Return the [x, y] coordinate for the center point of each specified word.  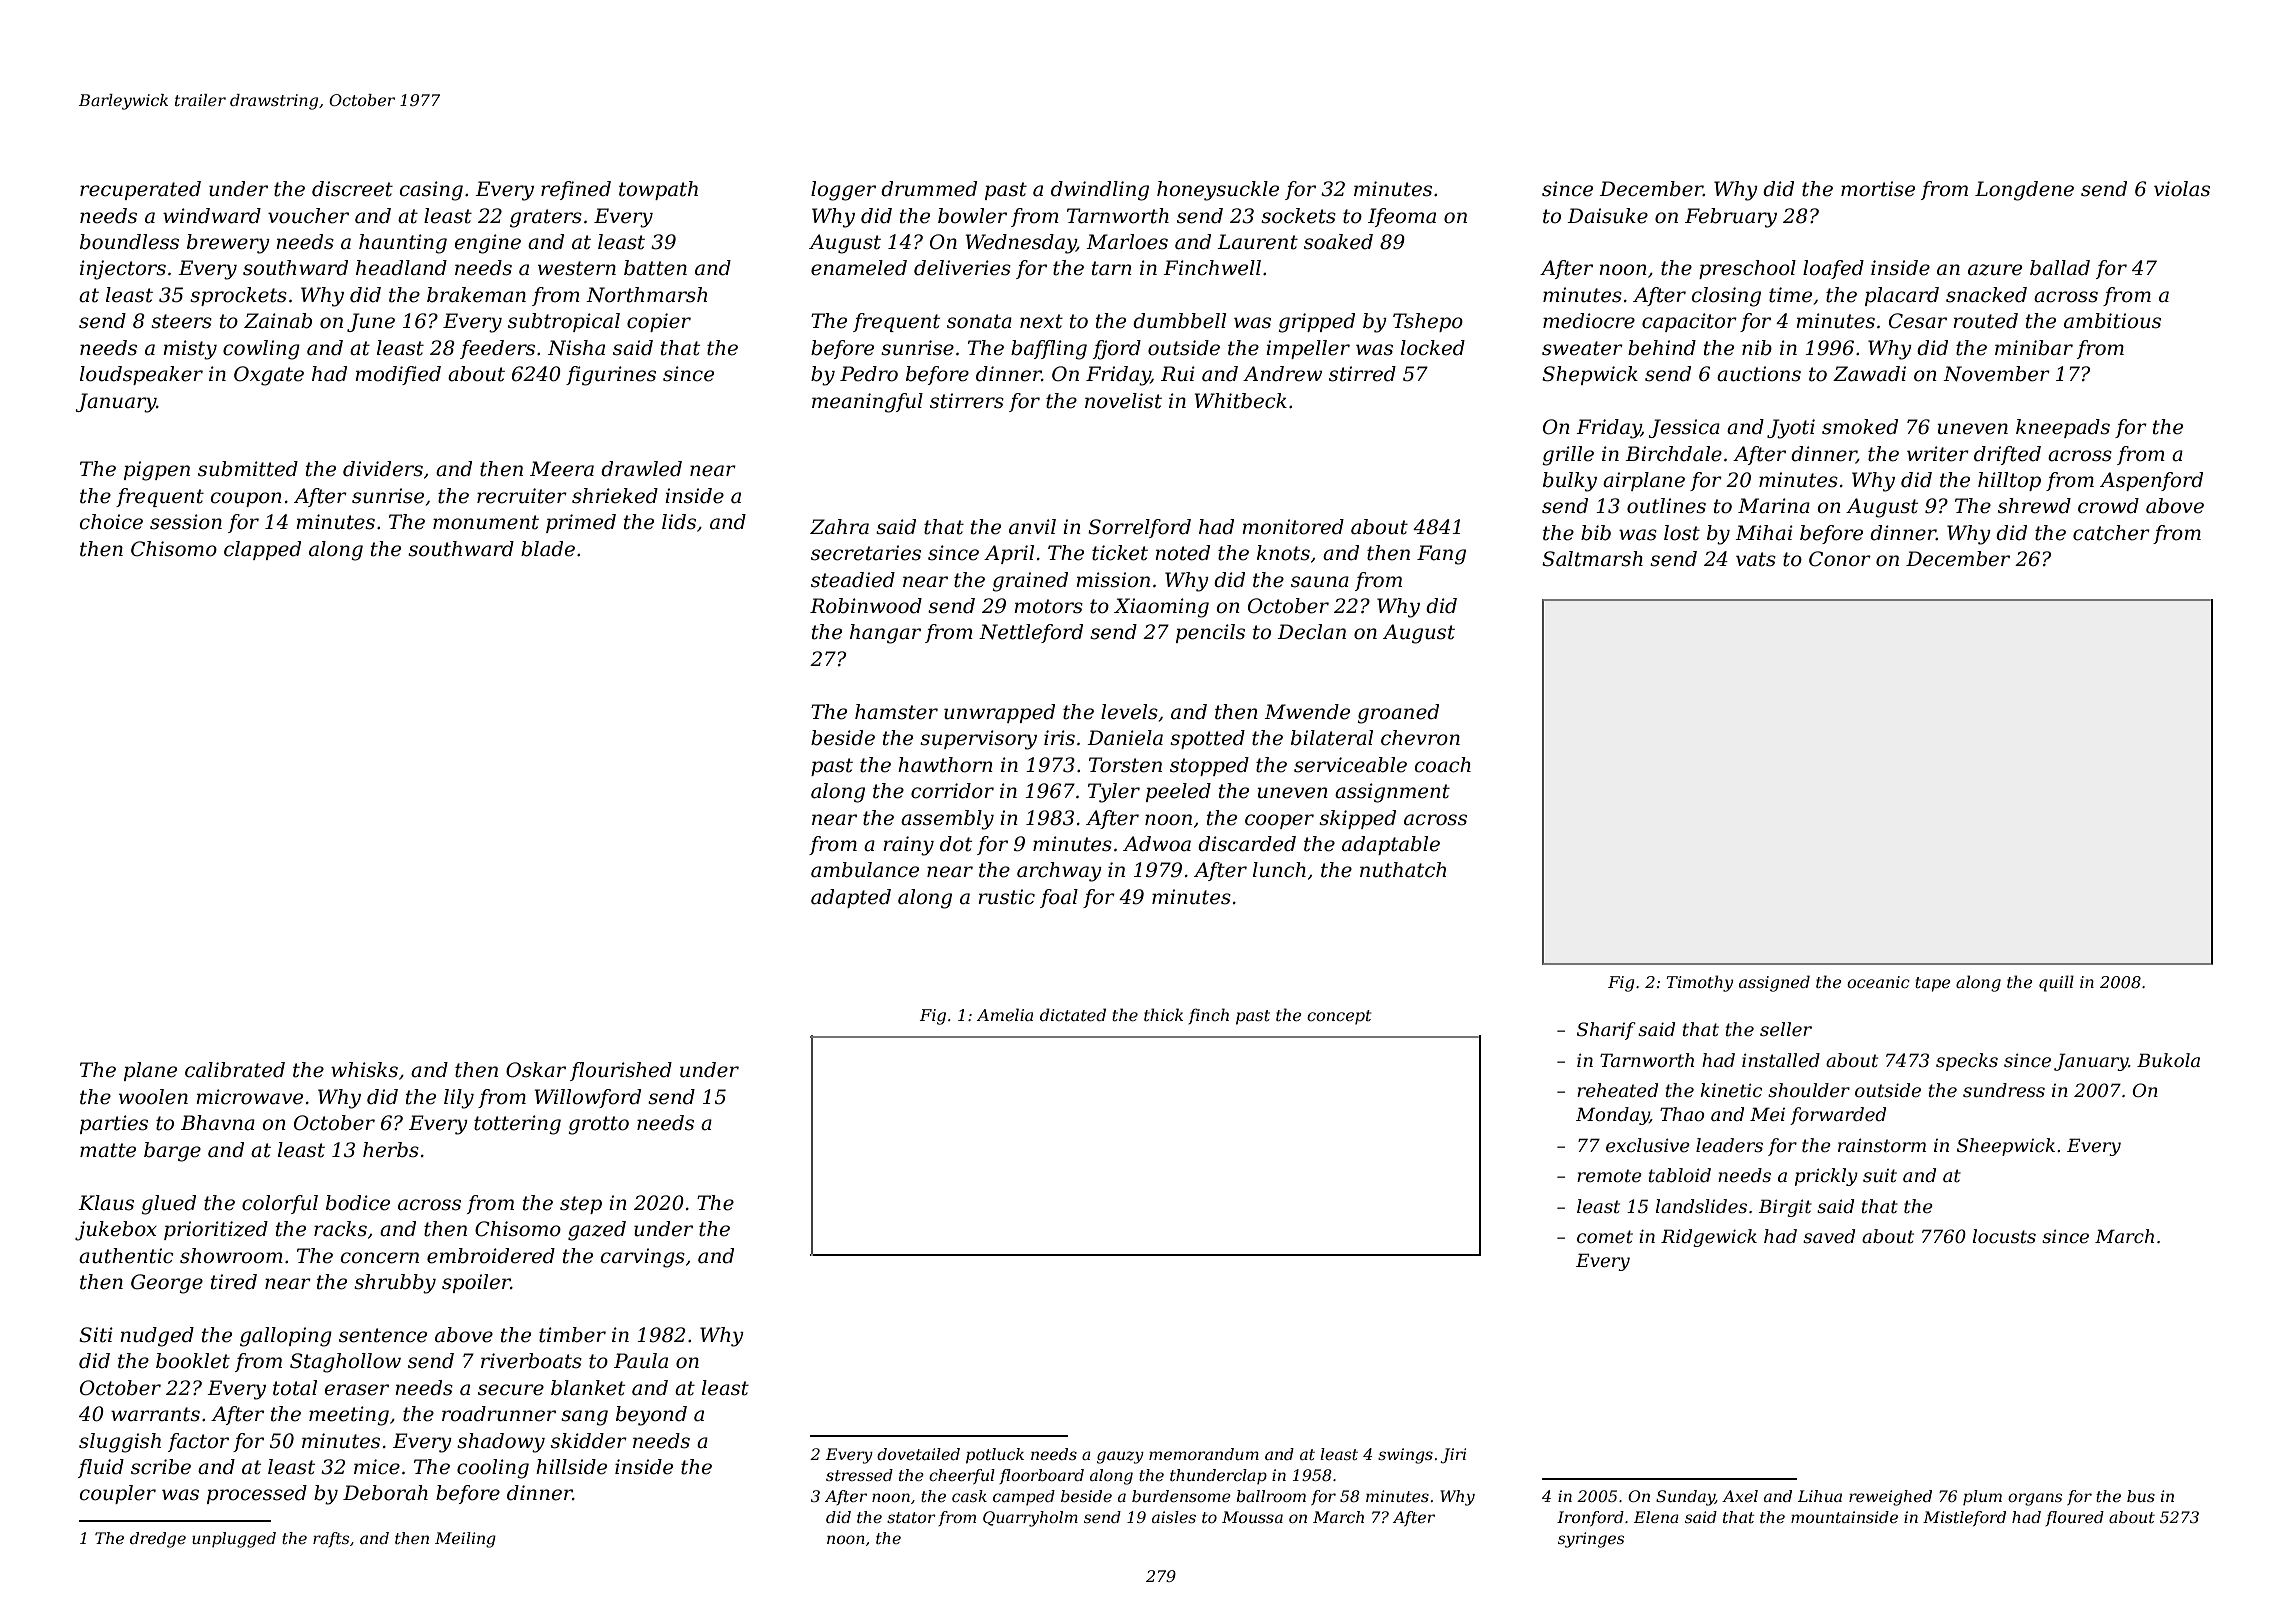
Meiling [465, 1540]
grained [1030, 582]
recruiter [522, 496]
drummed [929, 189]
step [581, 1205]
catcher [2111, 533]
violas [2182, 189]
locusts [2004, 1236]
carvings [643, 1258]
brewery [228, 244]
